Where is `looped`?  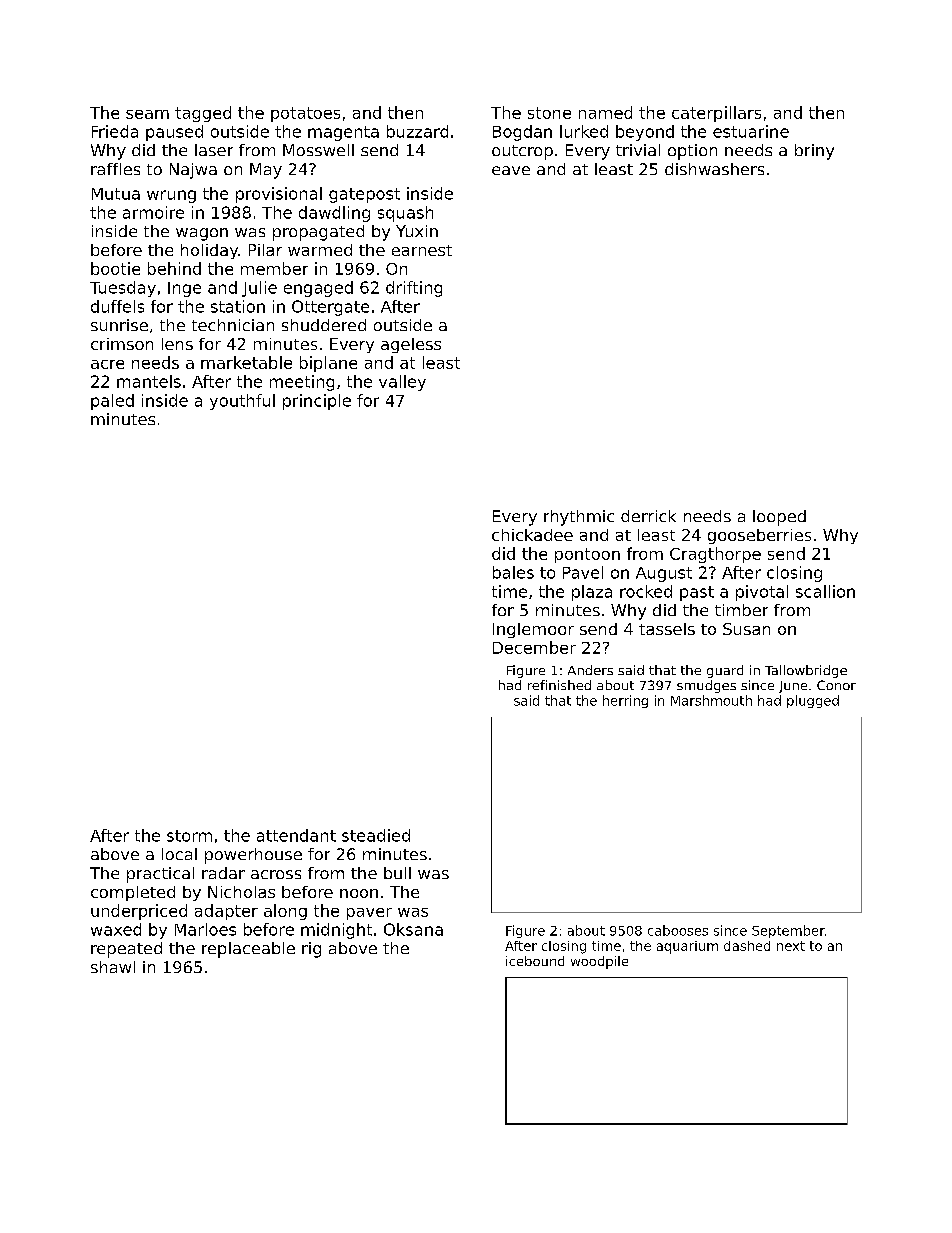 looped is located at coordinates (779, 518).
